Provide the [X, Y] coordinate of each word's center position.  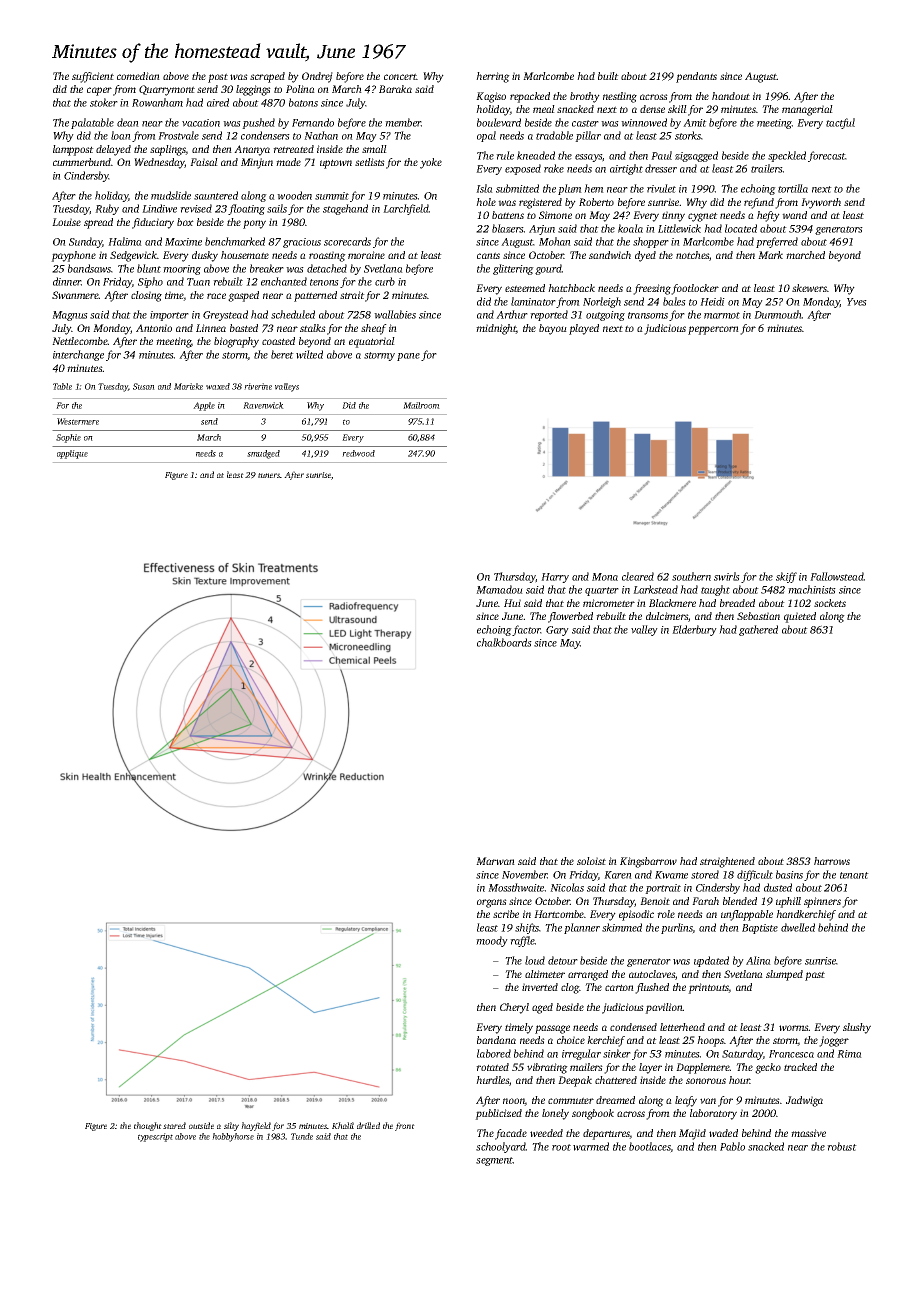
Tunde [302, 1136]
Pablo [732, 1146]
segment [494, 1161]
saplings [168, 150]
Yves [857, 302]
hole [486, 202]
